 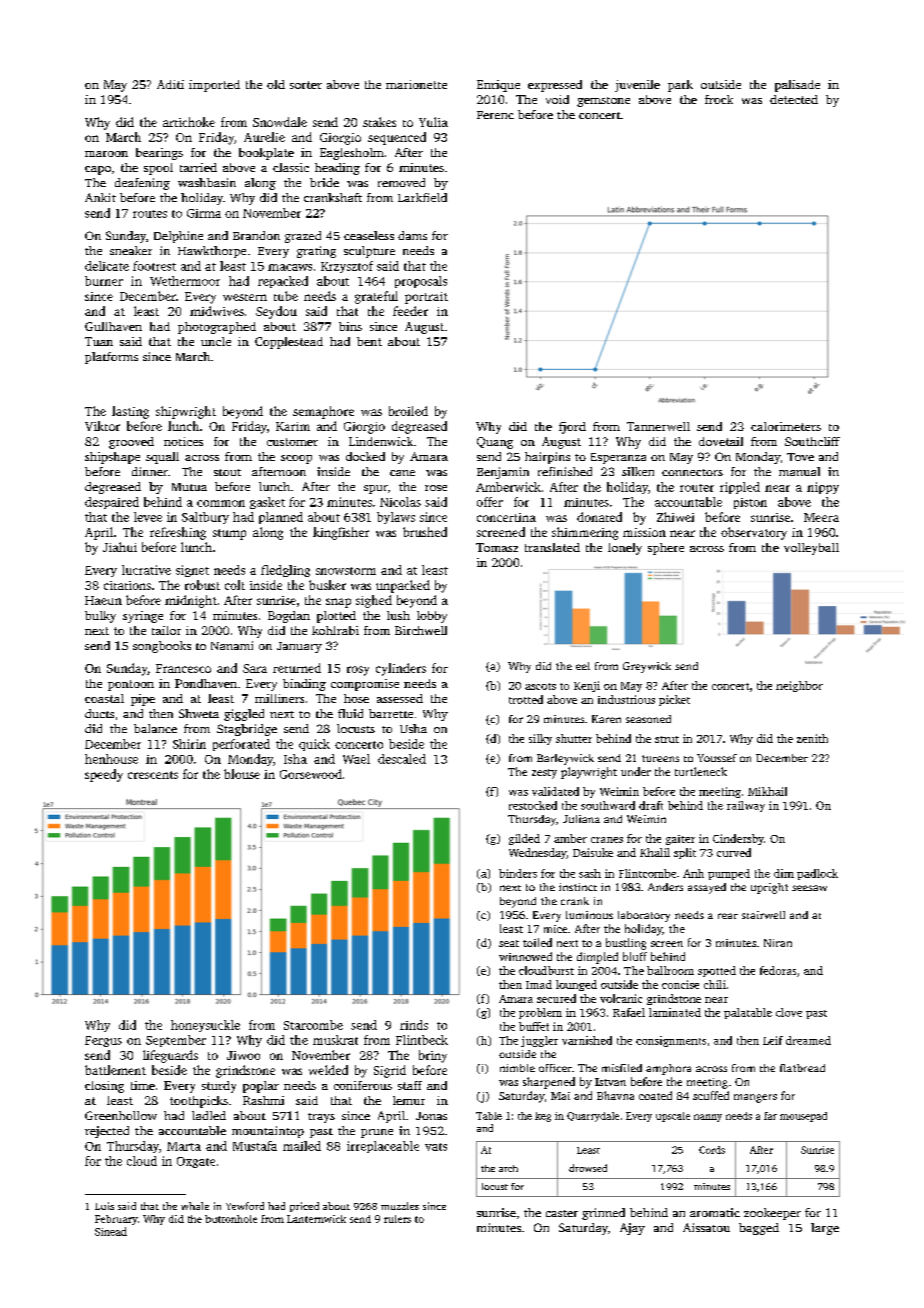 What do you see at coordinates (205, 1026) in the document?
I see `honeysuckle` at bounding box center [205, 1026].
